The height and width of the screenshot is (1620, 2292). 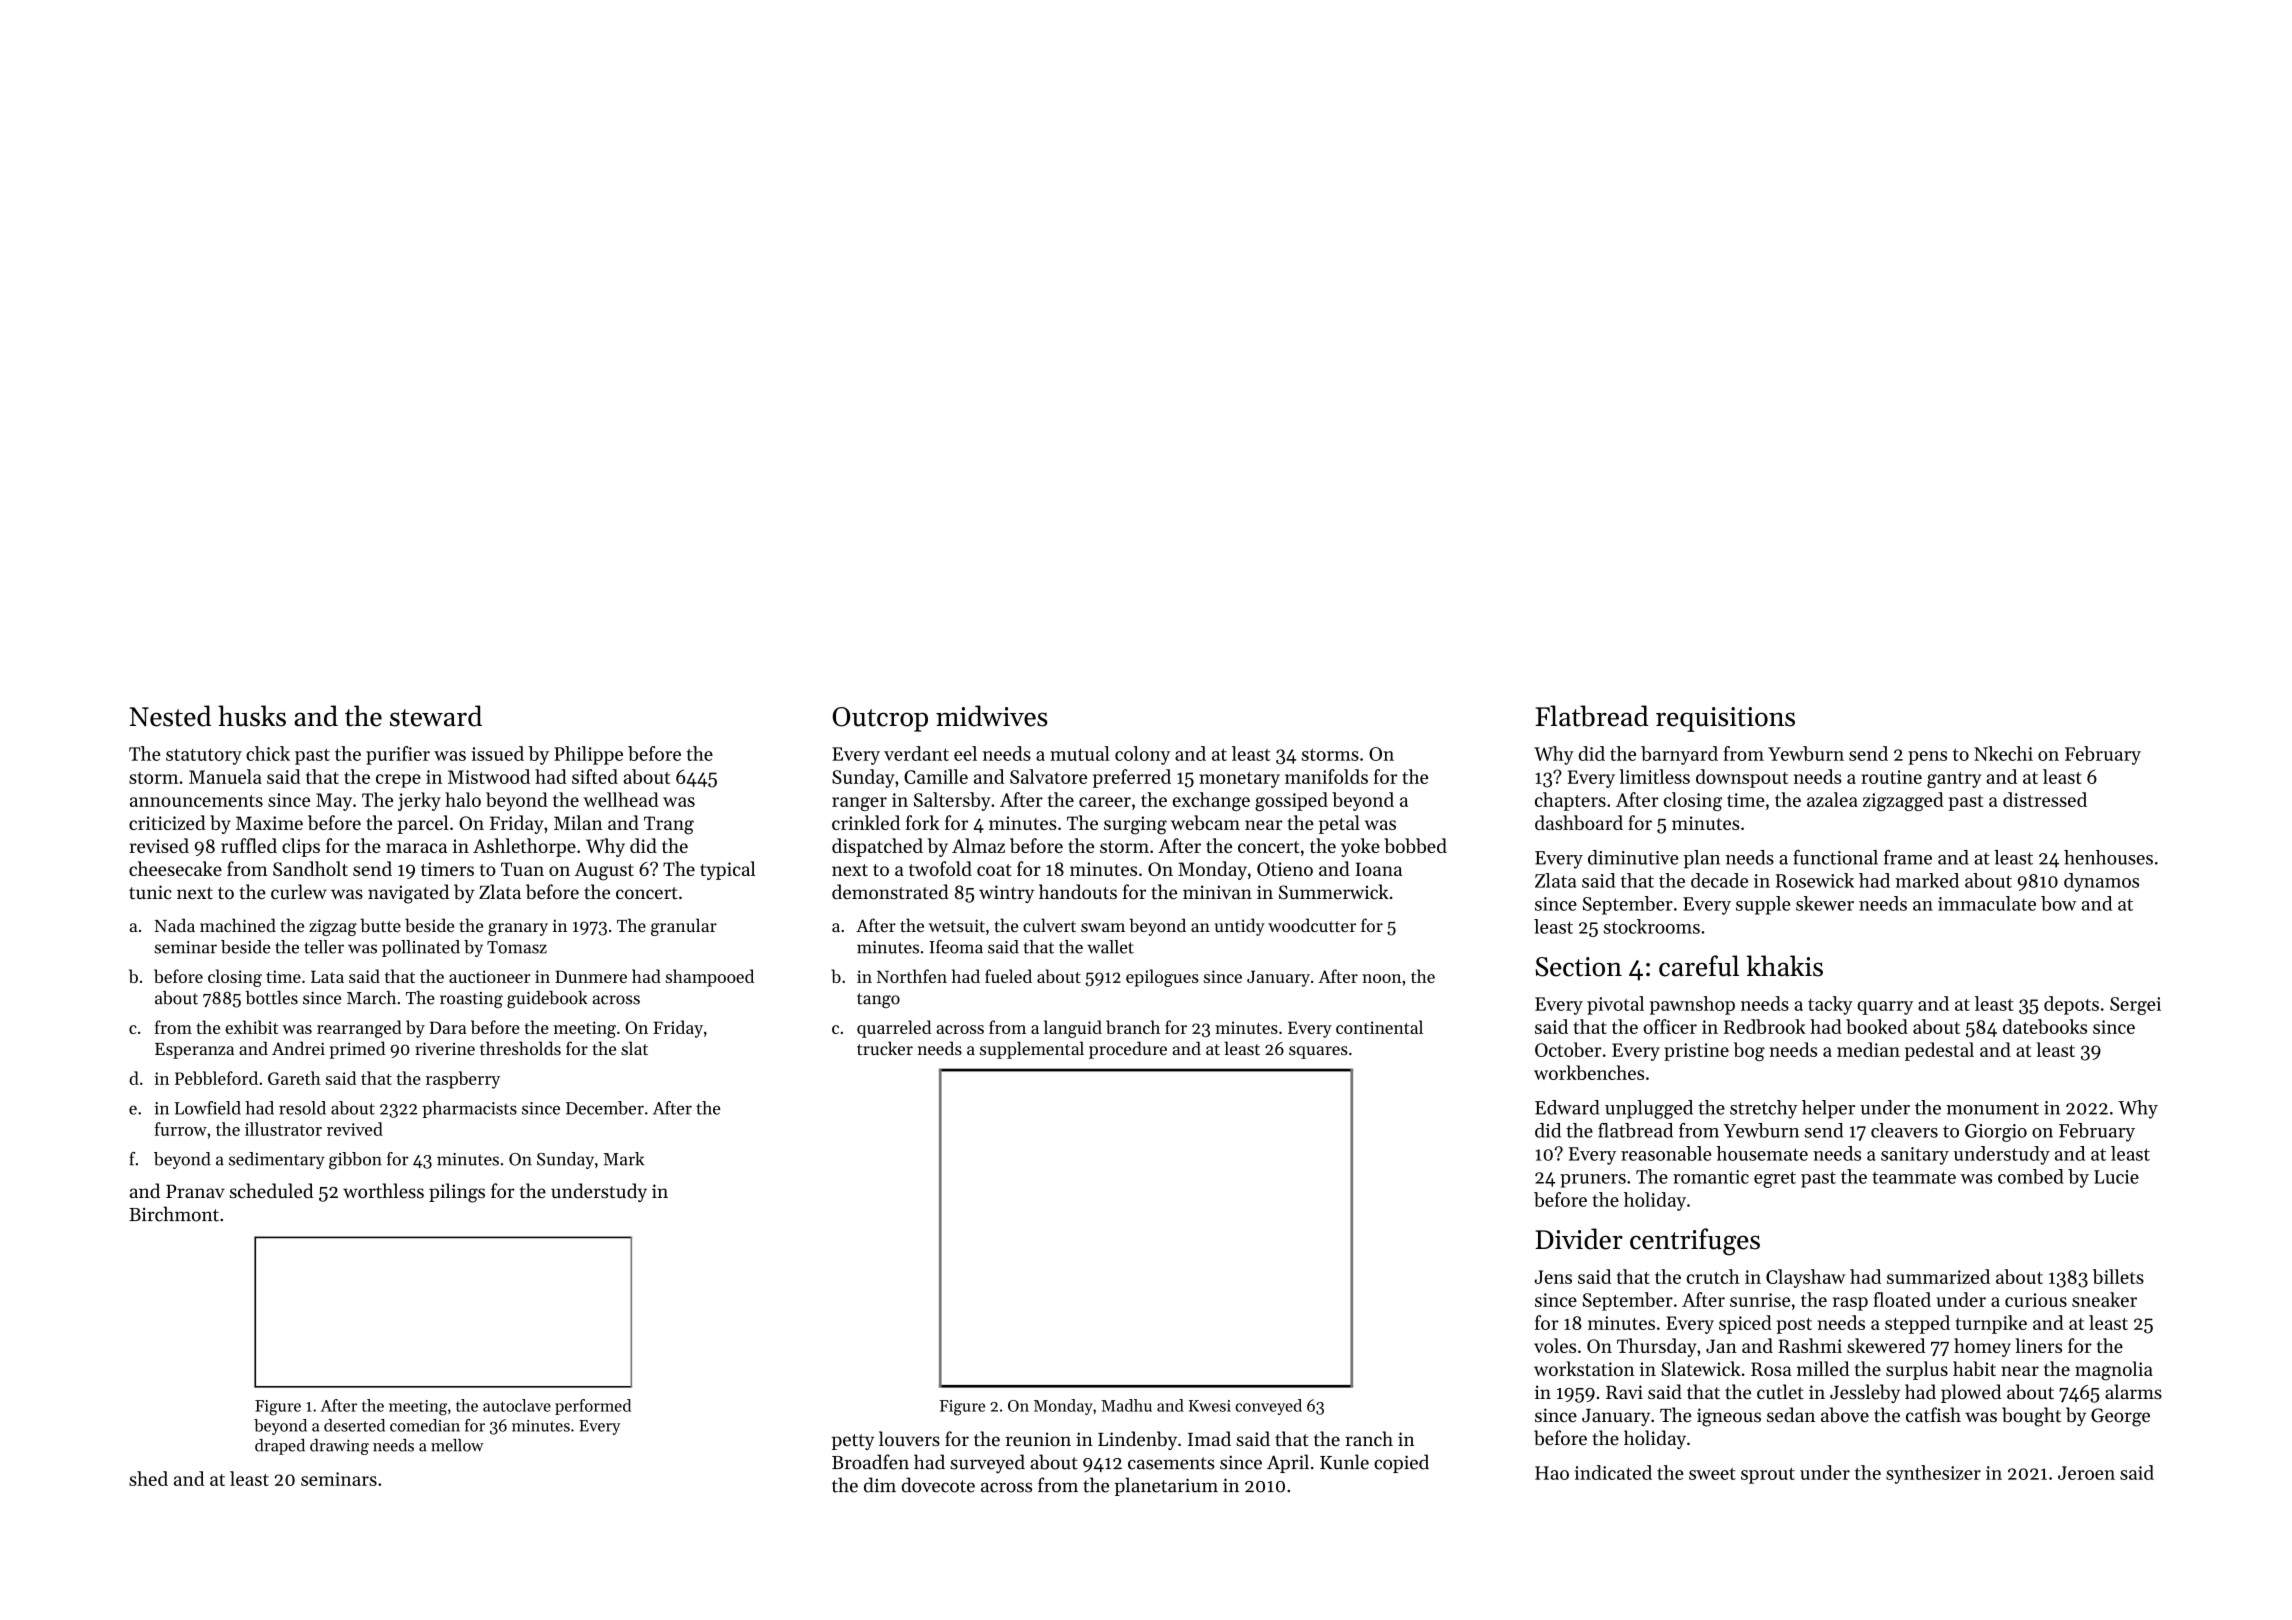 What do you see at coordinates (1794, 1326) in the screenshot?
I see `post` at bounding box center [1794, 1326].
